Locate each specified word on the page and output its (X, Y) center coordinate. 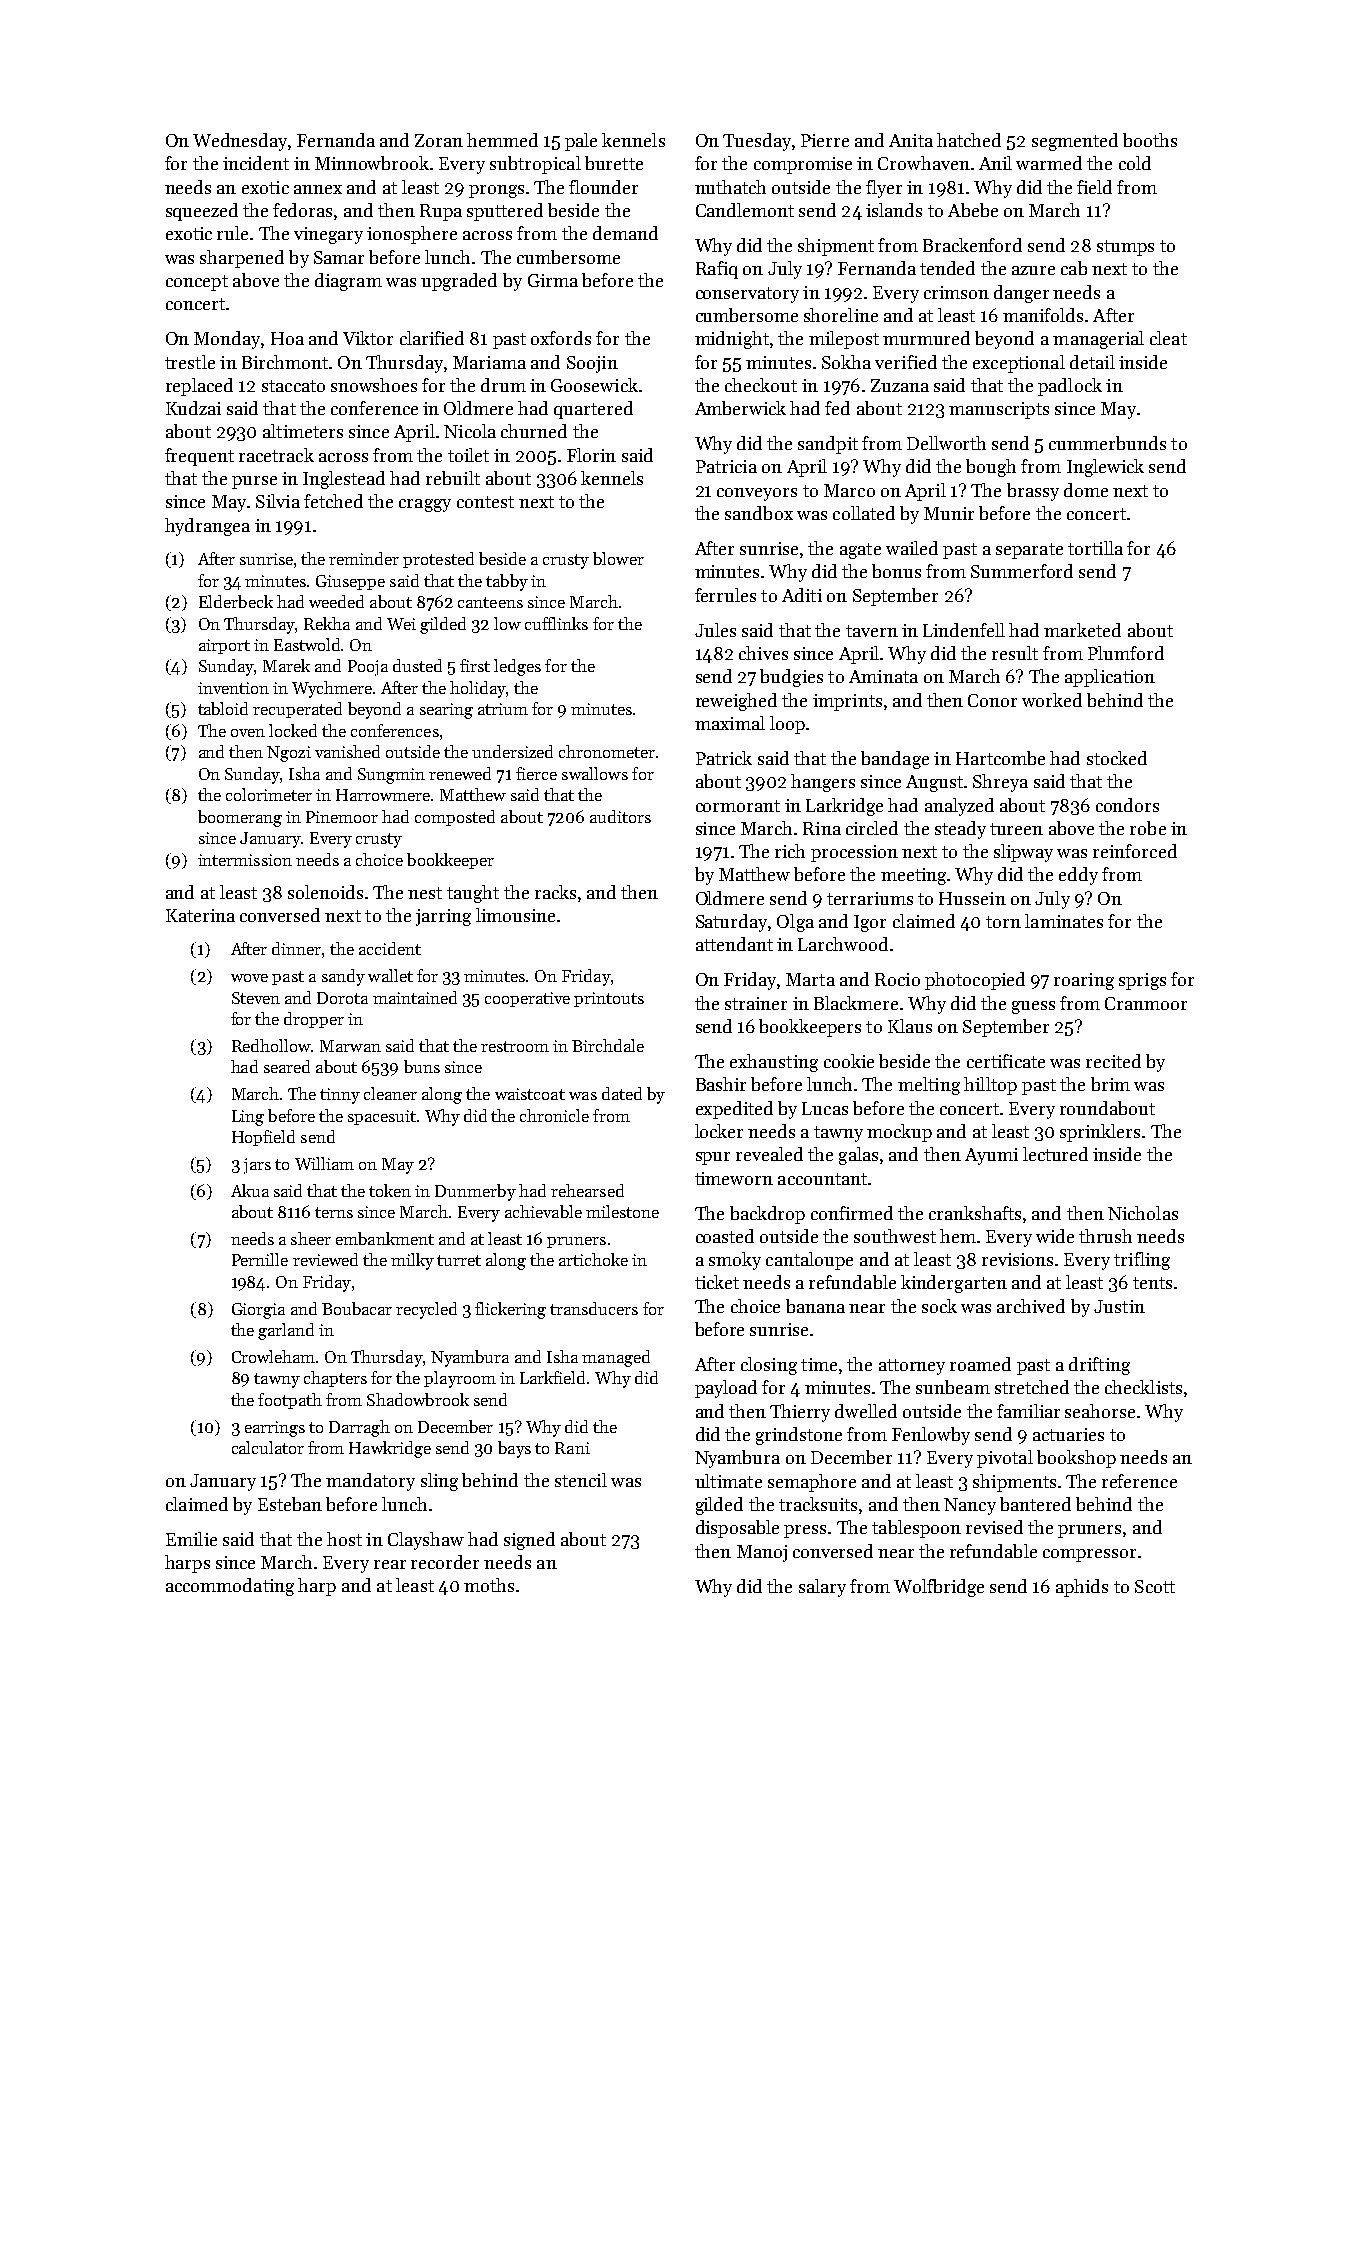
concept (197, 283)
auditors (620, 816)
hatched (969, 140)
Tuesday (757, 142)
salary (822, 1588)
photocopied (975, 981)
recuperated (297, 710)
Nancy (970, 1506)
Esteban (290, 1504)
